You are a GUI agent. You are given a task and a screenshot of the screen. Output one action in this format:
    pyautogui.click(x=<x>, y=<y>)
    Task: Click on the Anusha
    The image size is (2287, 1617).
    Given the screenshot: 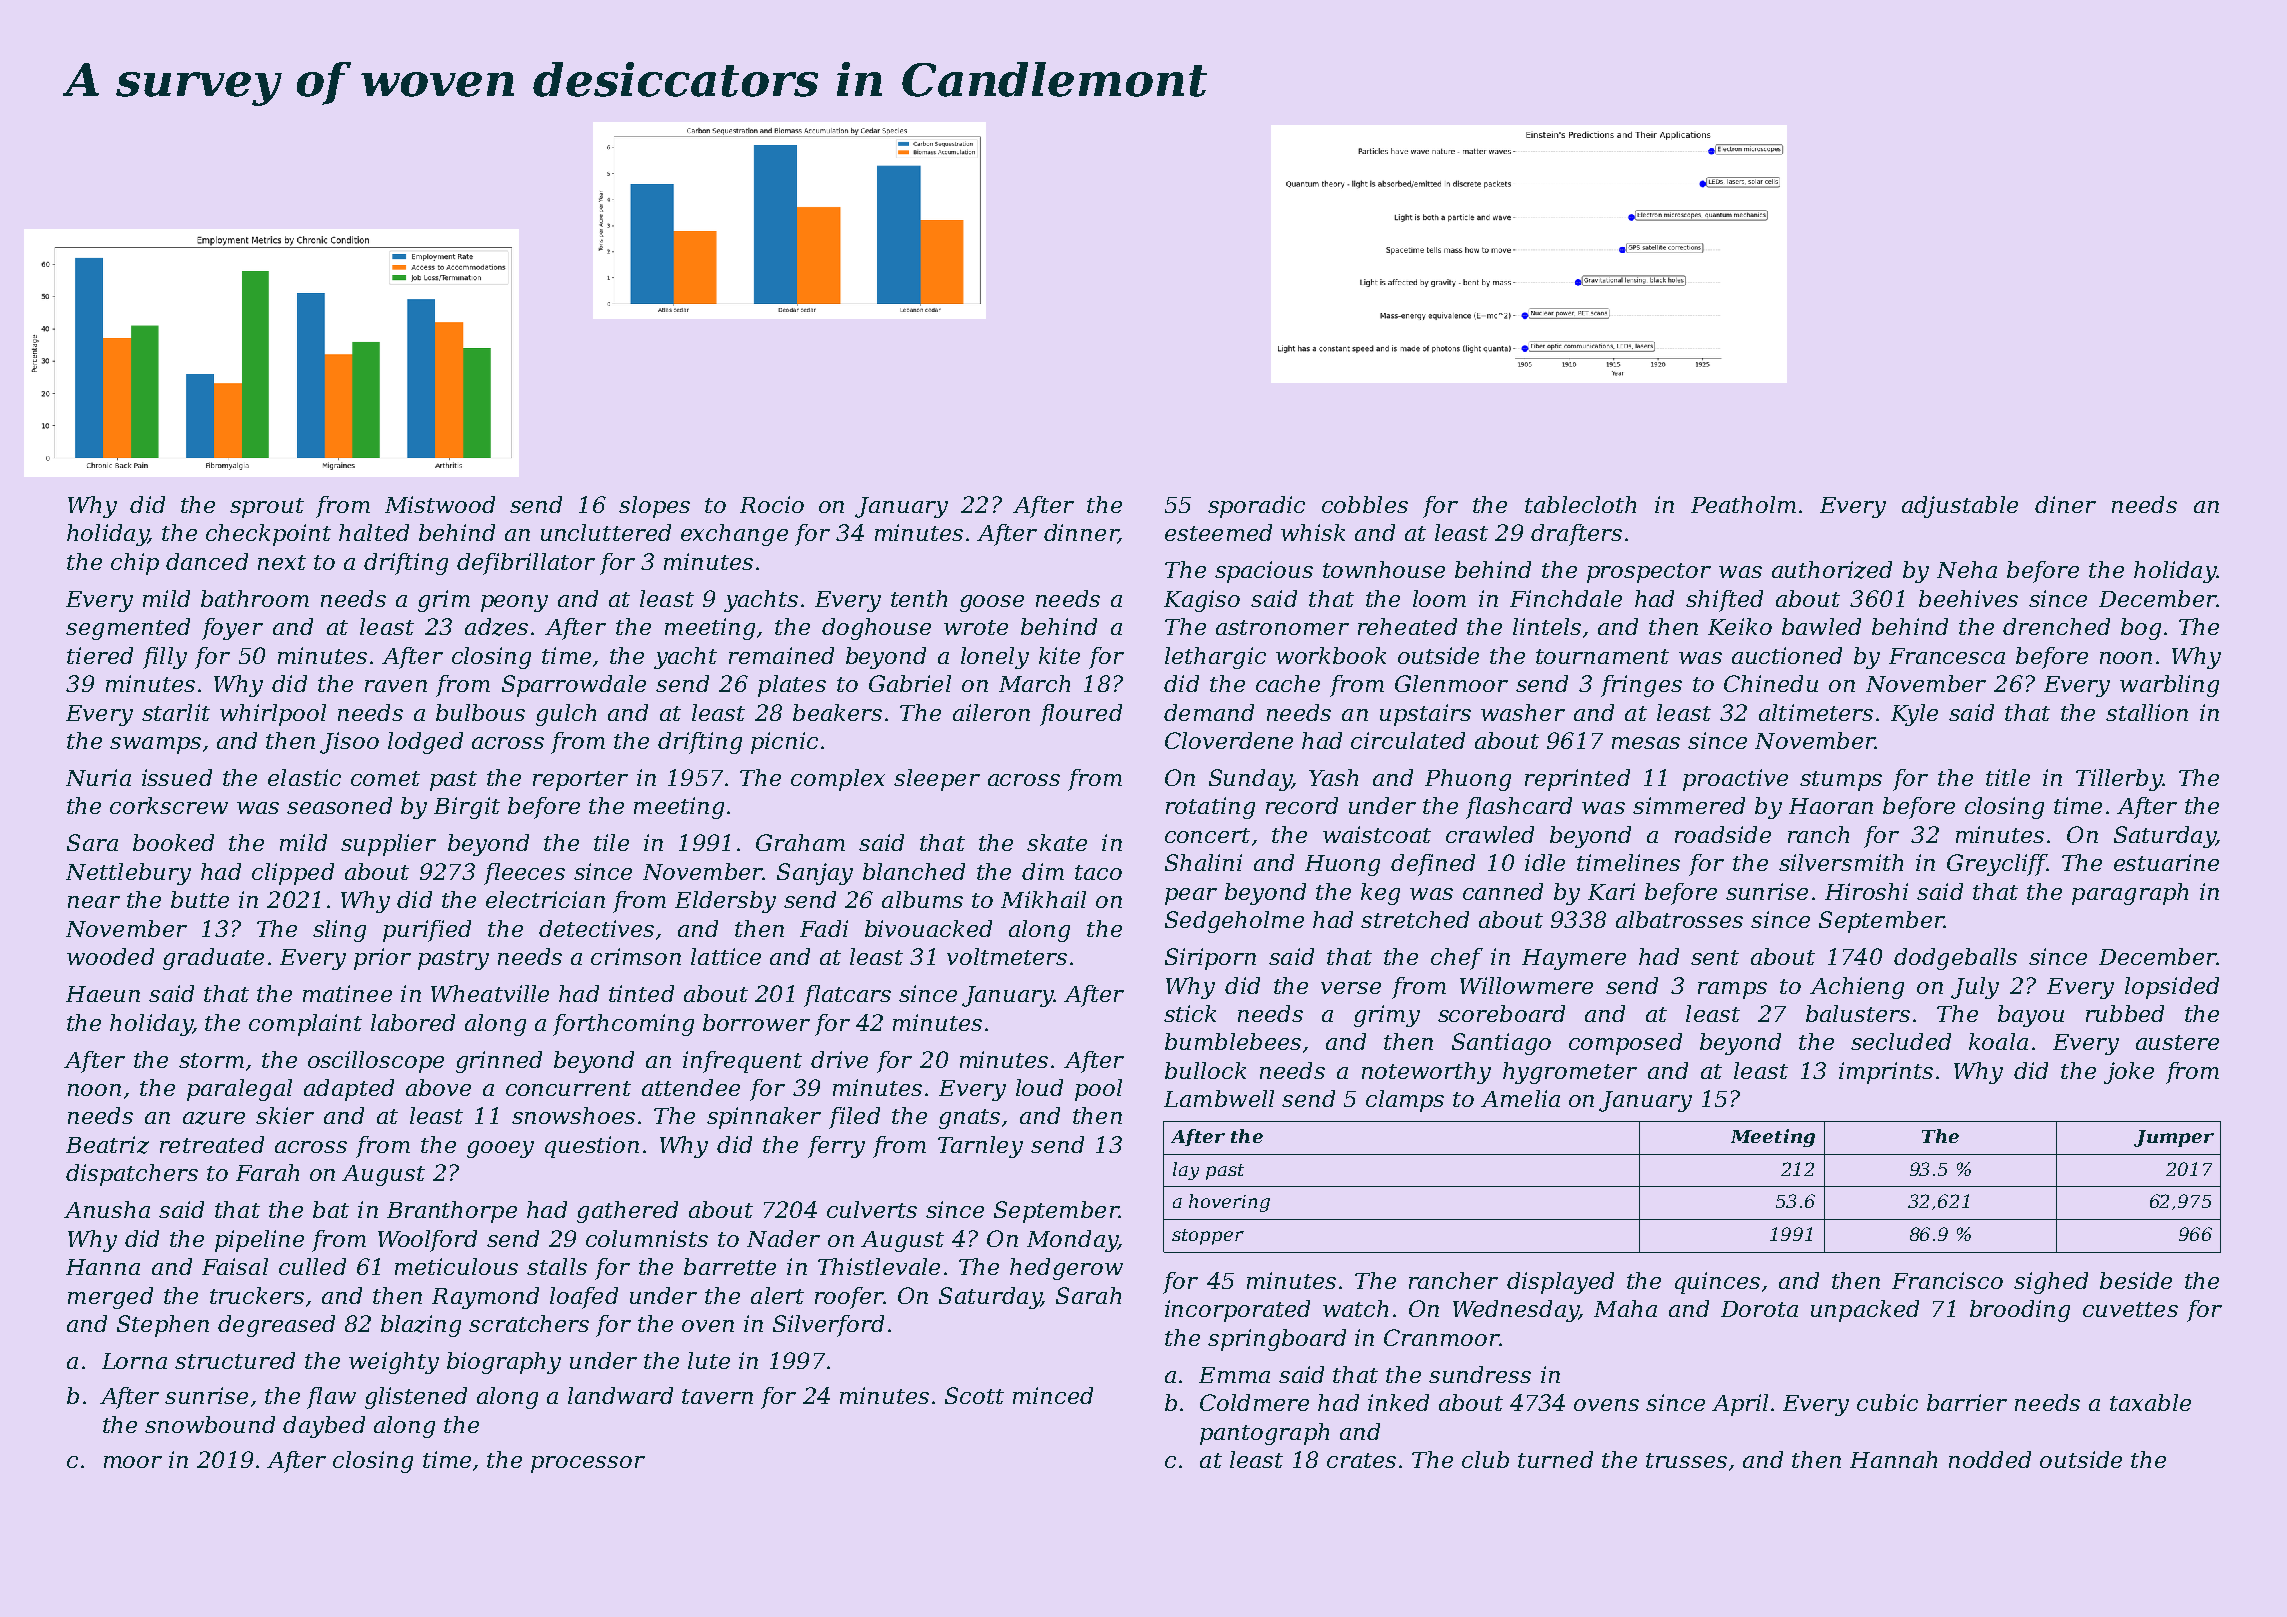 What is the action you would take?
    pyautogui.click(x=107, y=1209)
